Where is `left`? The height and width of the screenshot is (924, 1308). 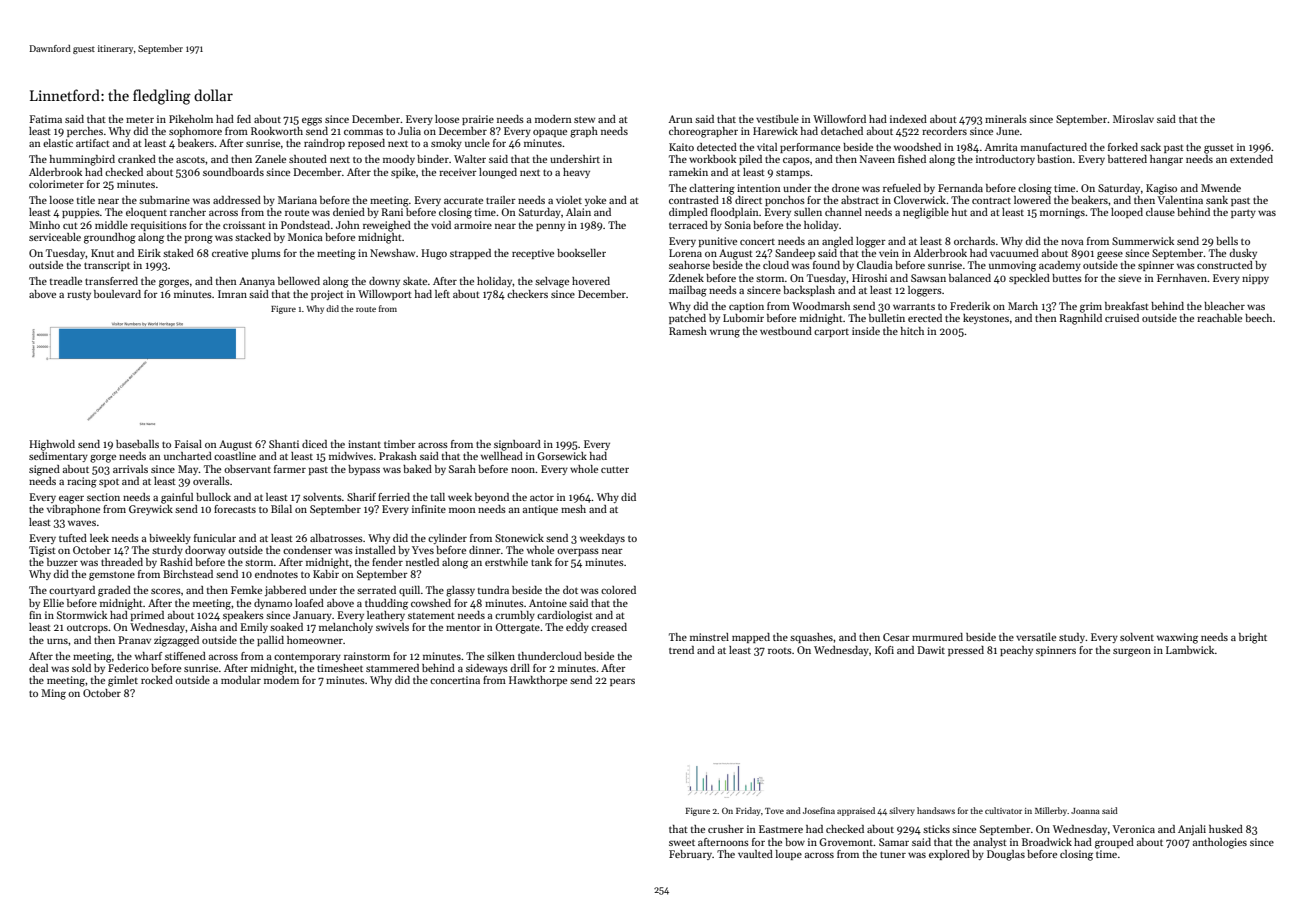 left is located at coordinates (442, 294).
